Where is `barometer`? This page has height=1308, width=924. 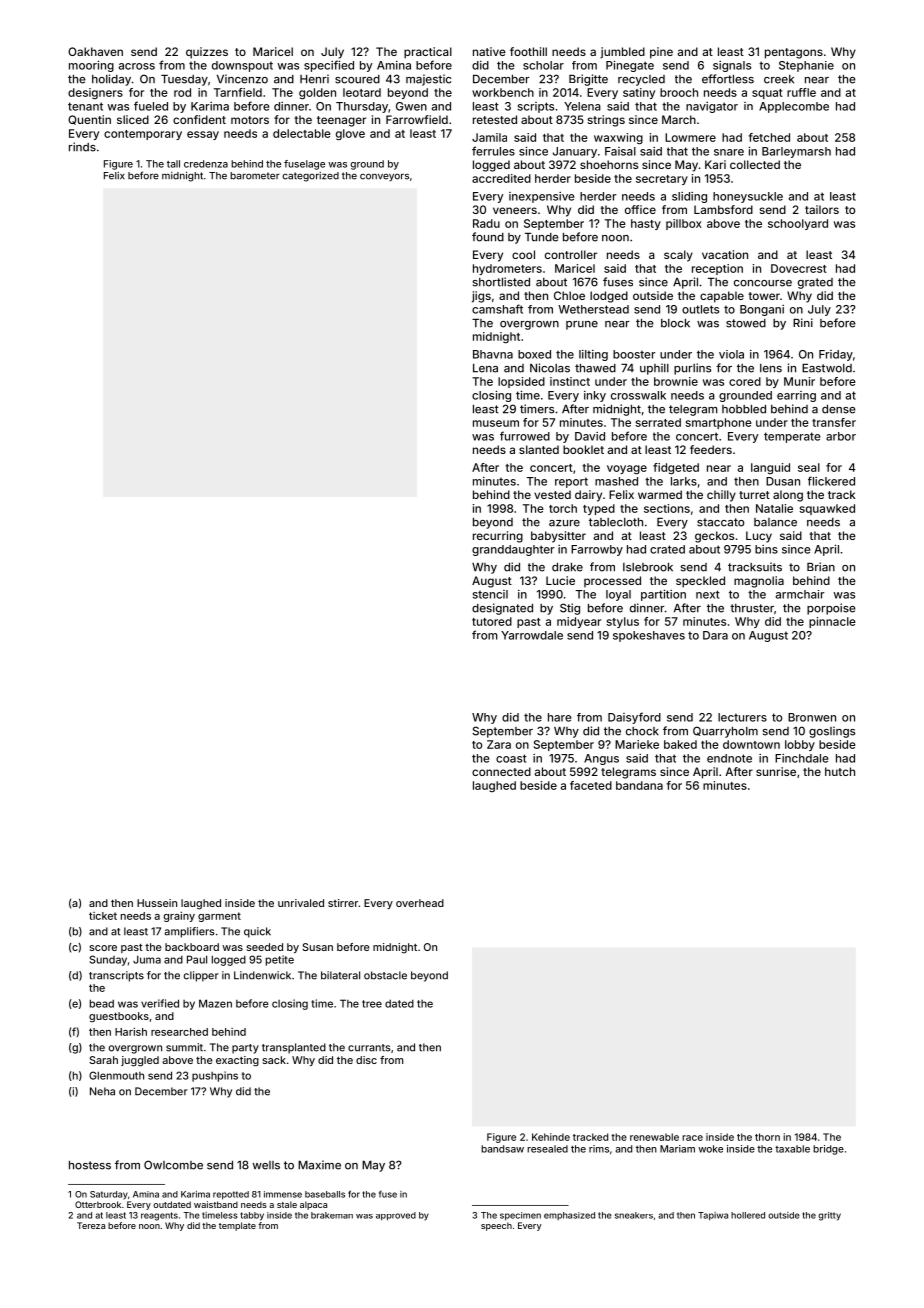 barometer is located at coordinates (255, 176).
